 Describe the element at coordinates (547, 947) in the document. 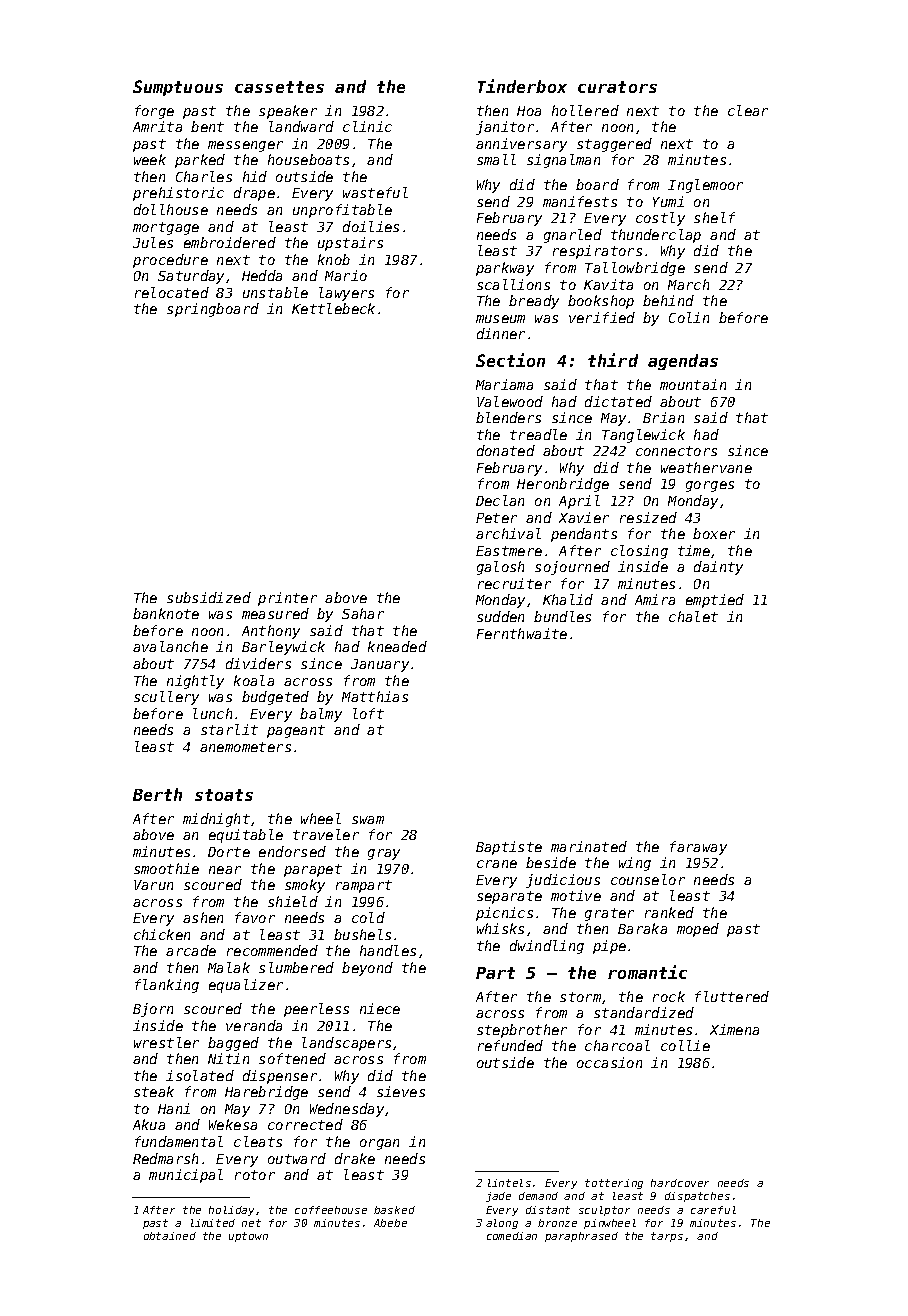

I see `dwindling` at that location.
